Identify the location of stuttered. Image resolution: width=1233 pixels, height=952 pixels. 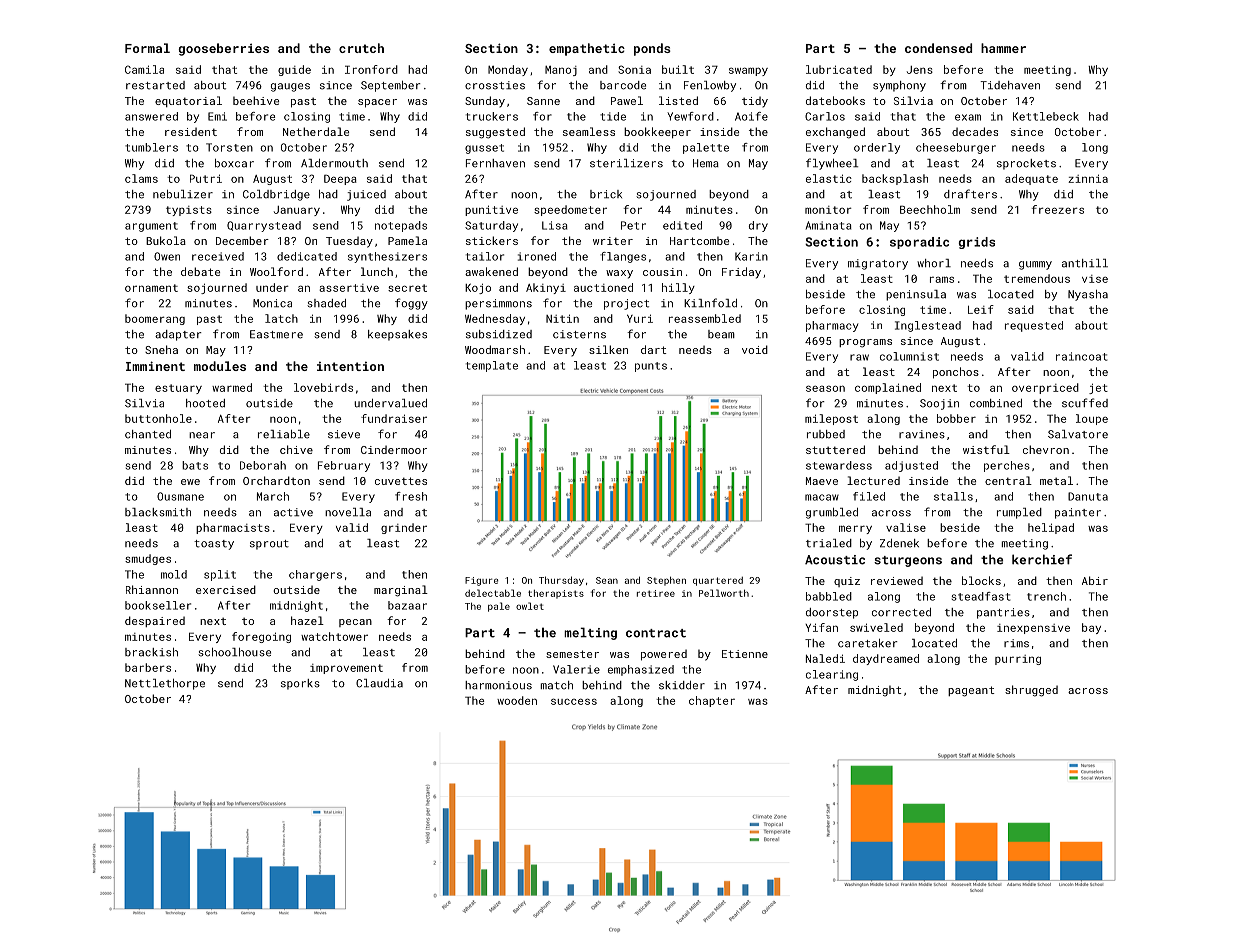
(835, 449).
